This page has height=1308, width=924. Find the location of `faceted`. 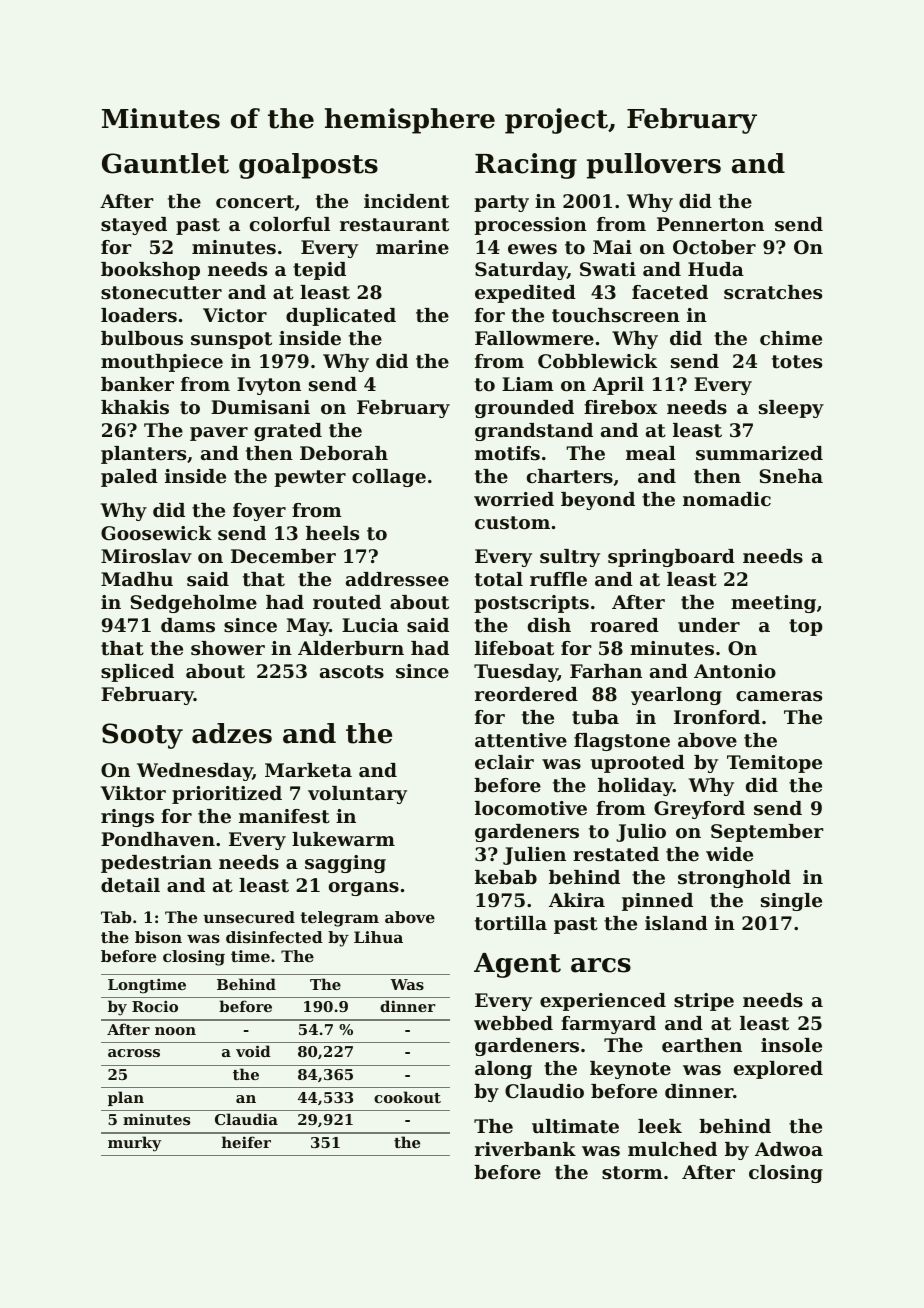

faceted is located at coordinates (670, 292).
